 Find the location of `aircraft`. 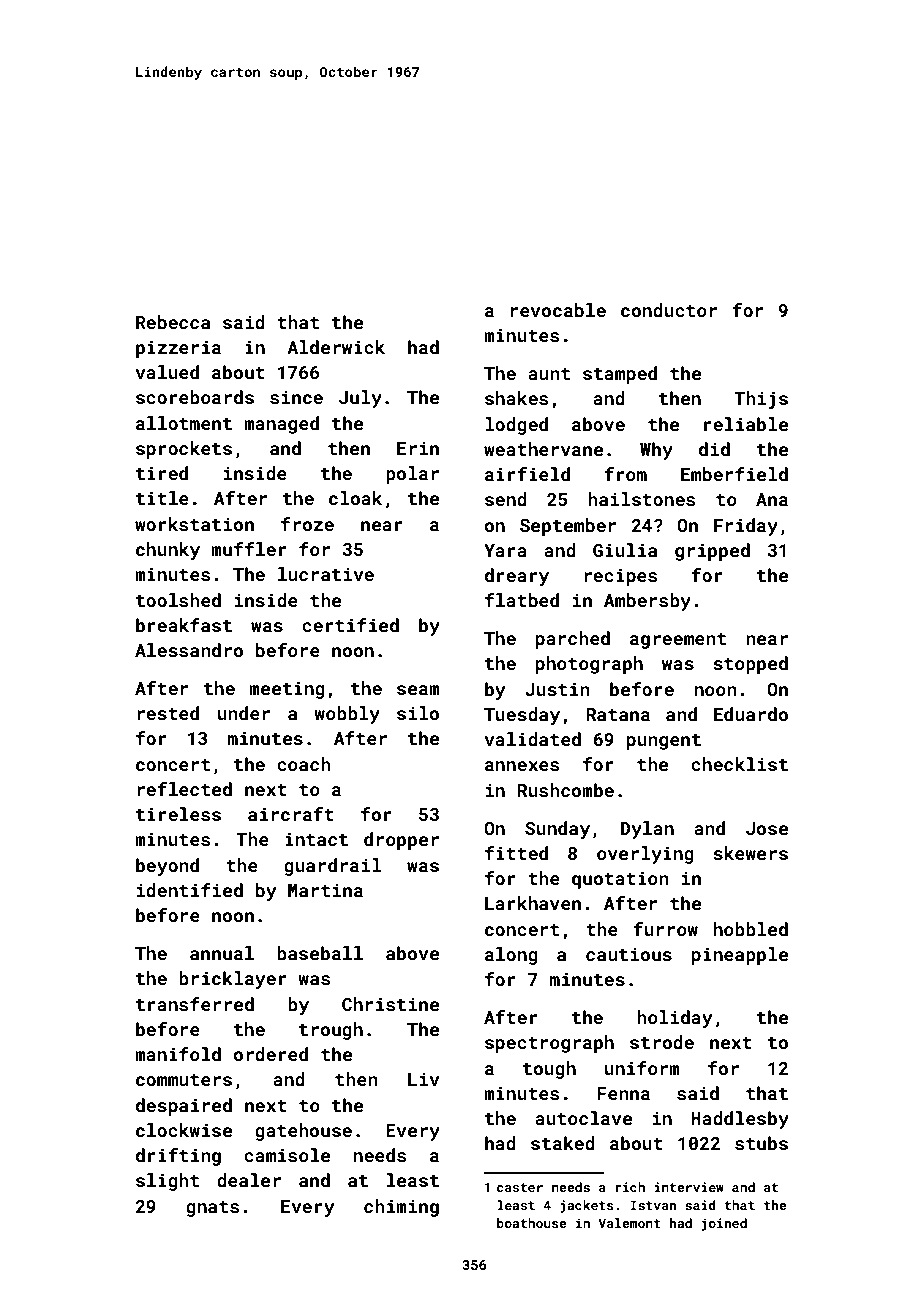

aircraft is located at coordinates (291, 814).
